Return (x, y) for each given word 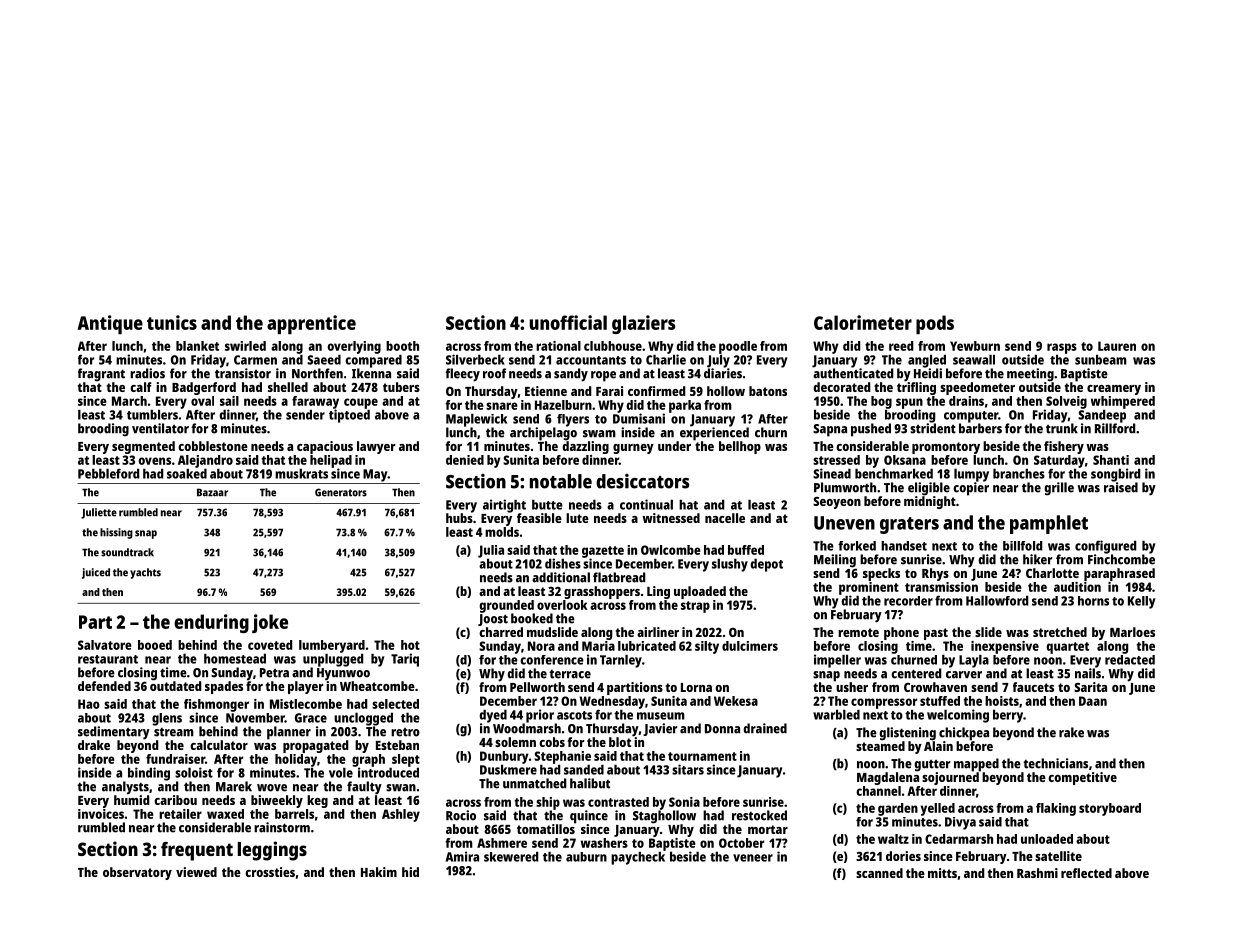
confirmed (656, 391)
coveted (270, 645)
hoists (1002, 701)
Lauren (1117, 346)
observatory (137, 873)
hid (410, 872)
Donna (722, 729)
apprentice (311, 324)
